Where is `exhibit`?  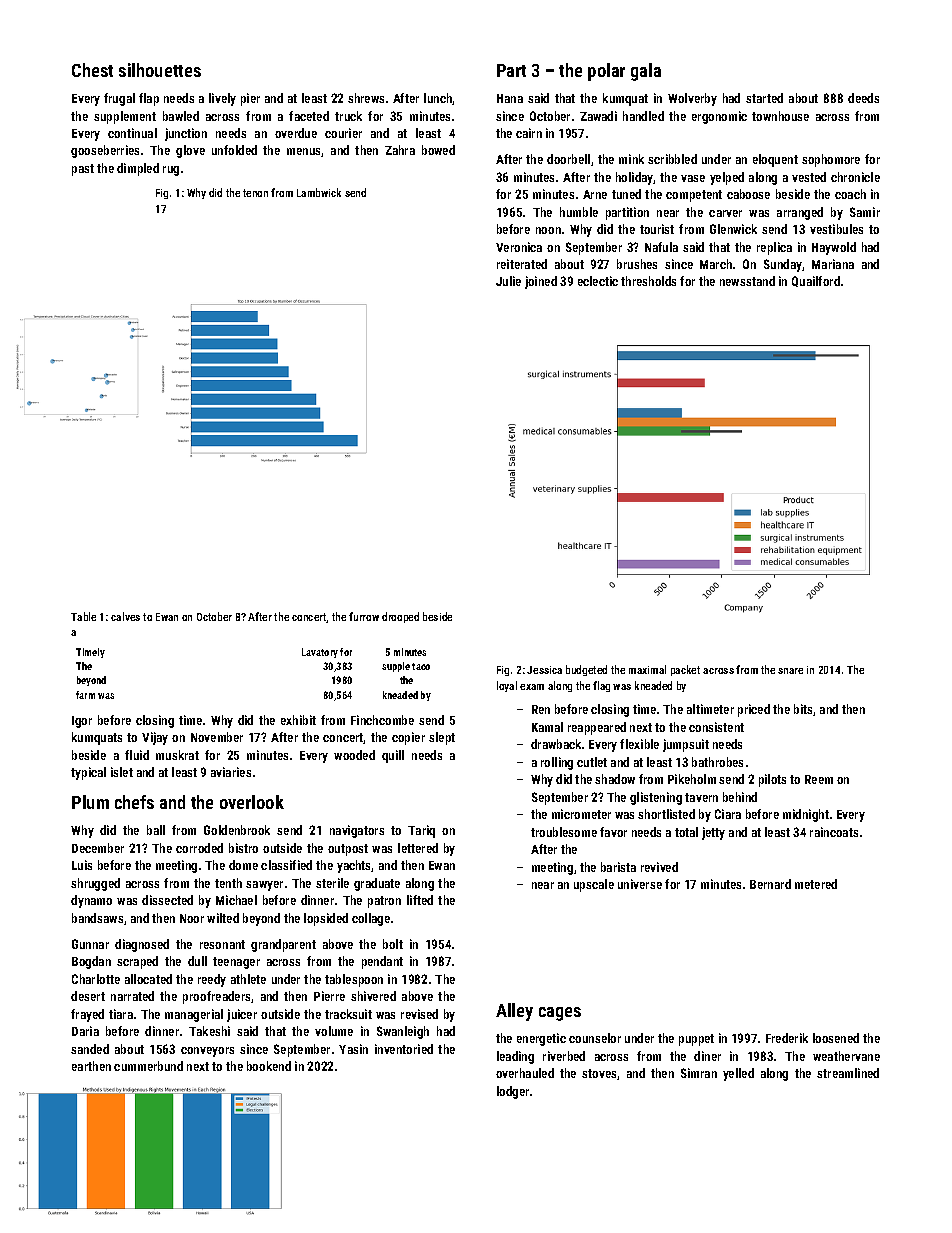
exhibit is located at coordinates (298, 720).
